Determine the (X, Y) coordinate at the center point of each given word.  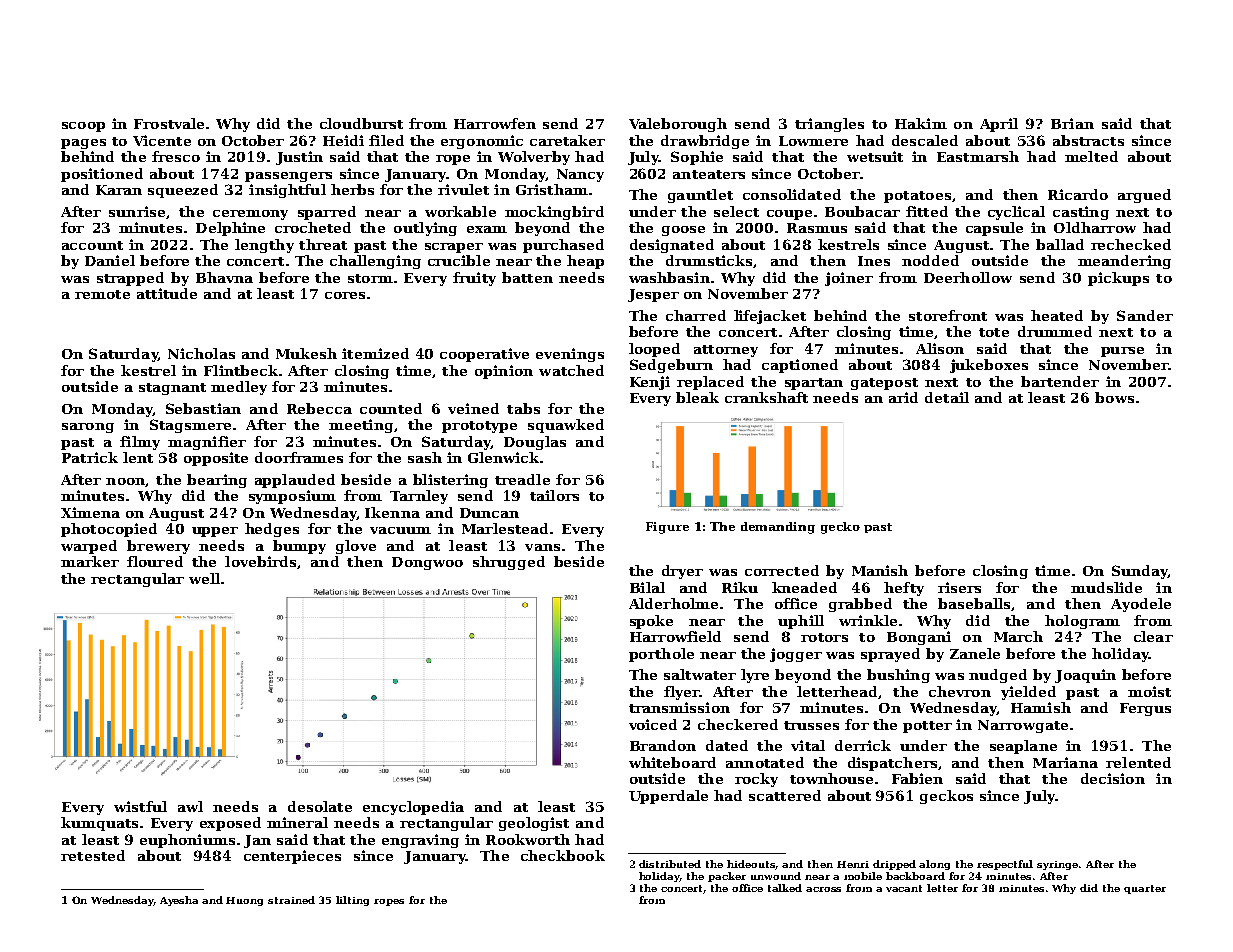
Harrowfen (495, 123)
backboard (915, 876)
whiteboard (672, 762)
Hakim (921, 123)
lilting (352, 901)
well (204, 578)
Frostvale (169, 123)
